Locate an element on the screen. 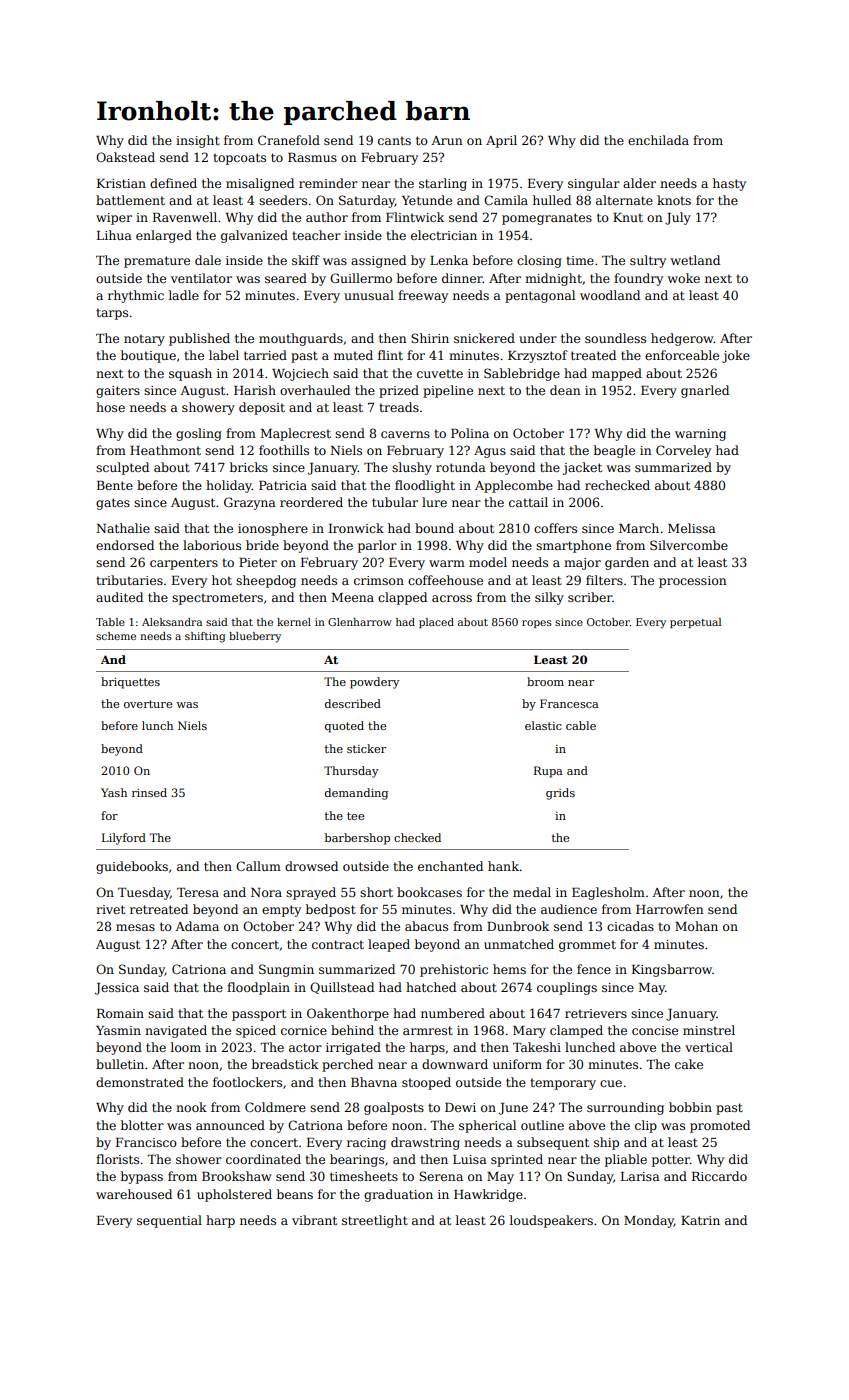 The image size is (849, 1400). jacket is located at coordinates (582, 468).
